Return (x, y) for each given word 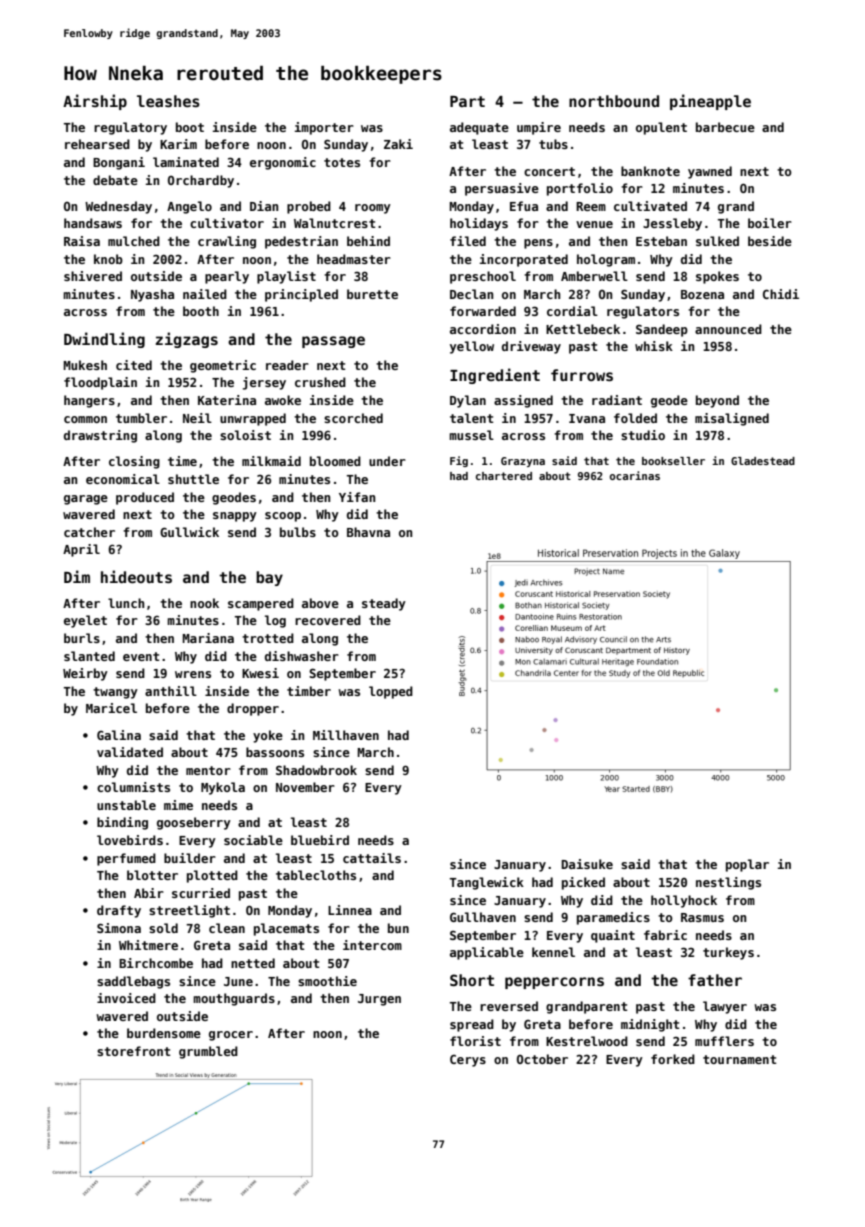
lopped (391, 692)
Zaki (398, 144)
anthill (171, 691)
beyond (717, 401)
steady (384, 604)
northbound (614, 101)
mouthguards (234, 999)
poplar (747, 865)
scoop (283, 517)
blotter (152, 875)
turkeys (728, 953)
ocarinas (635, 475)
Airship (95, 102)
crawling (227, 242)
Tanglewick (487, 883)
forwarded (483, 311)
